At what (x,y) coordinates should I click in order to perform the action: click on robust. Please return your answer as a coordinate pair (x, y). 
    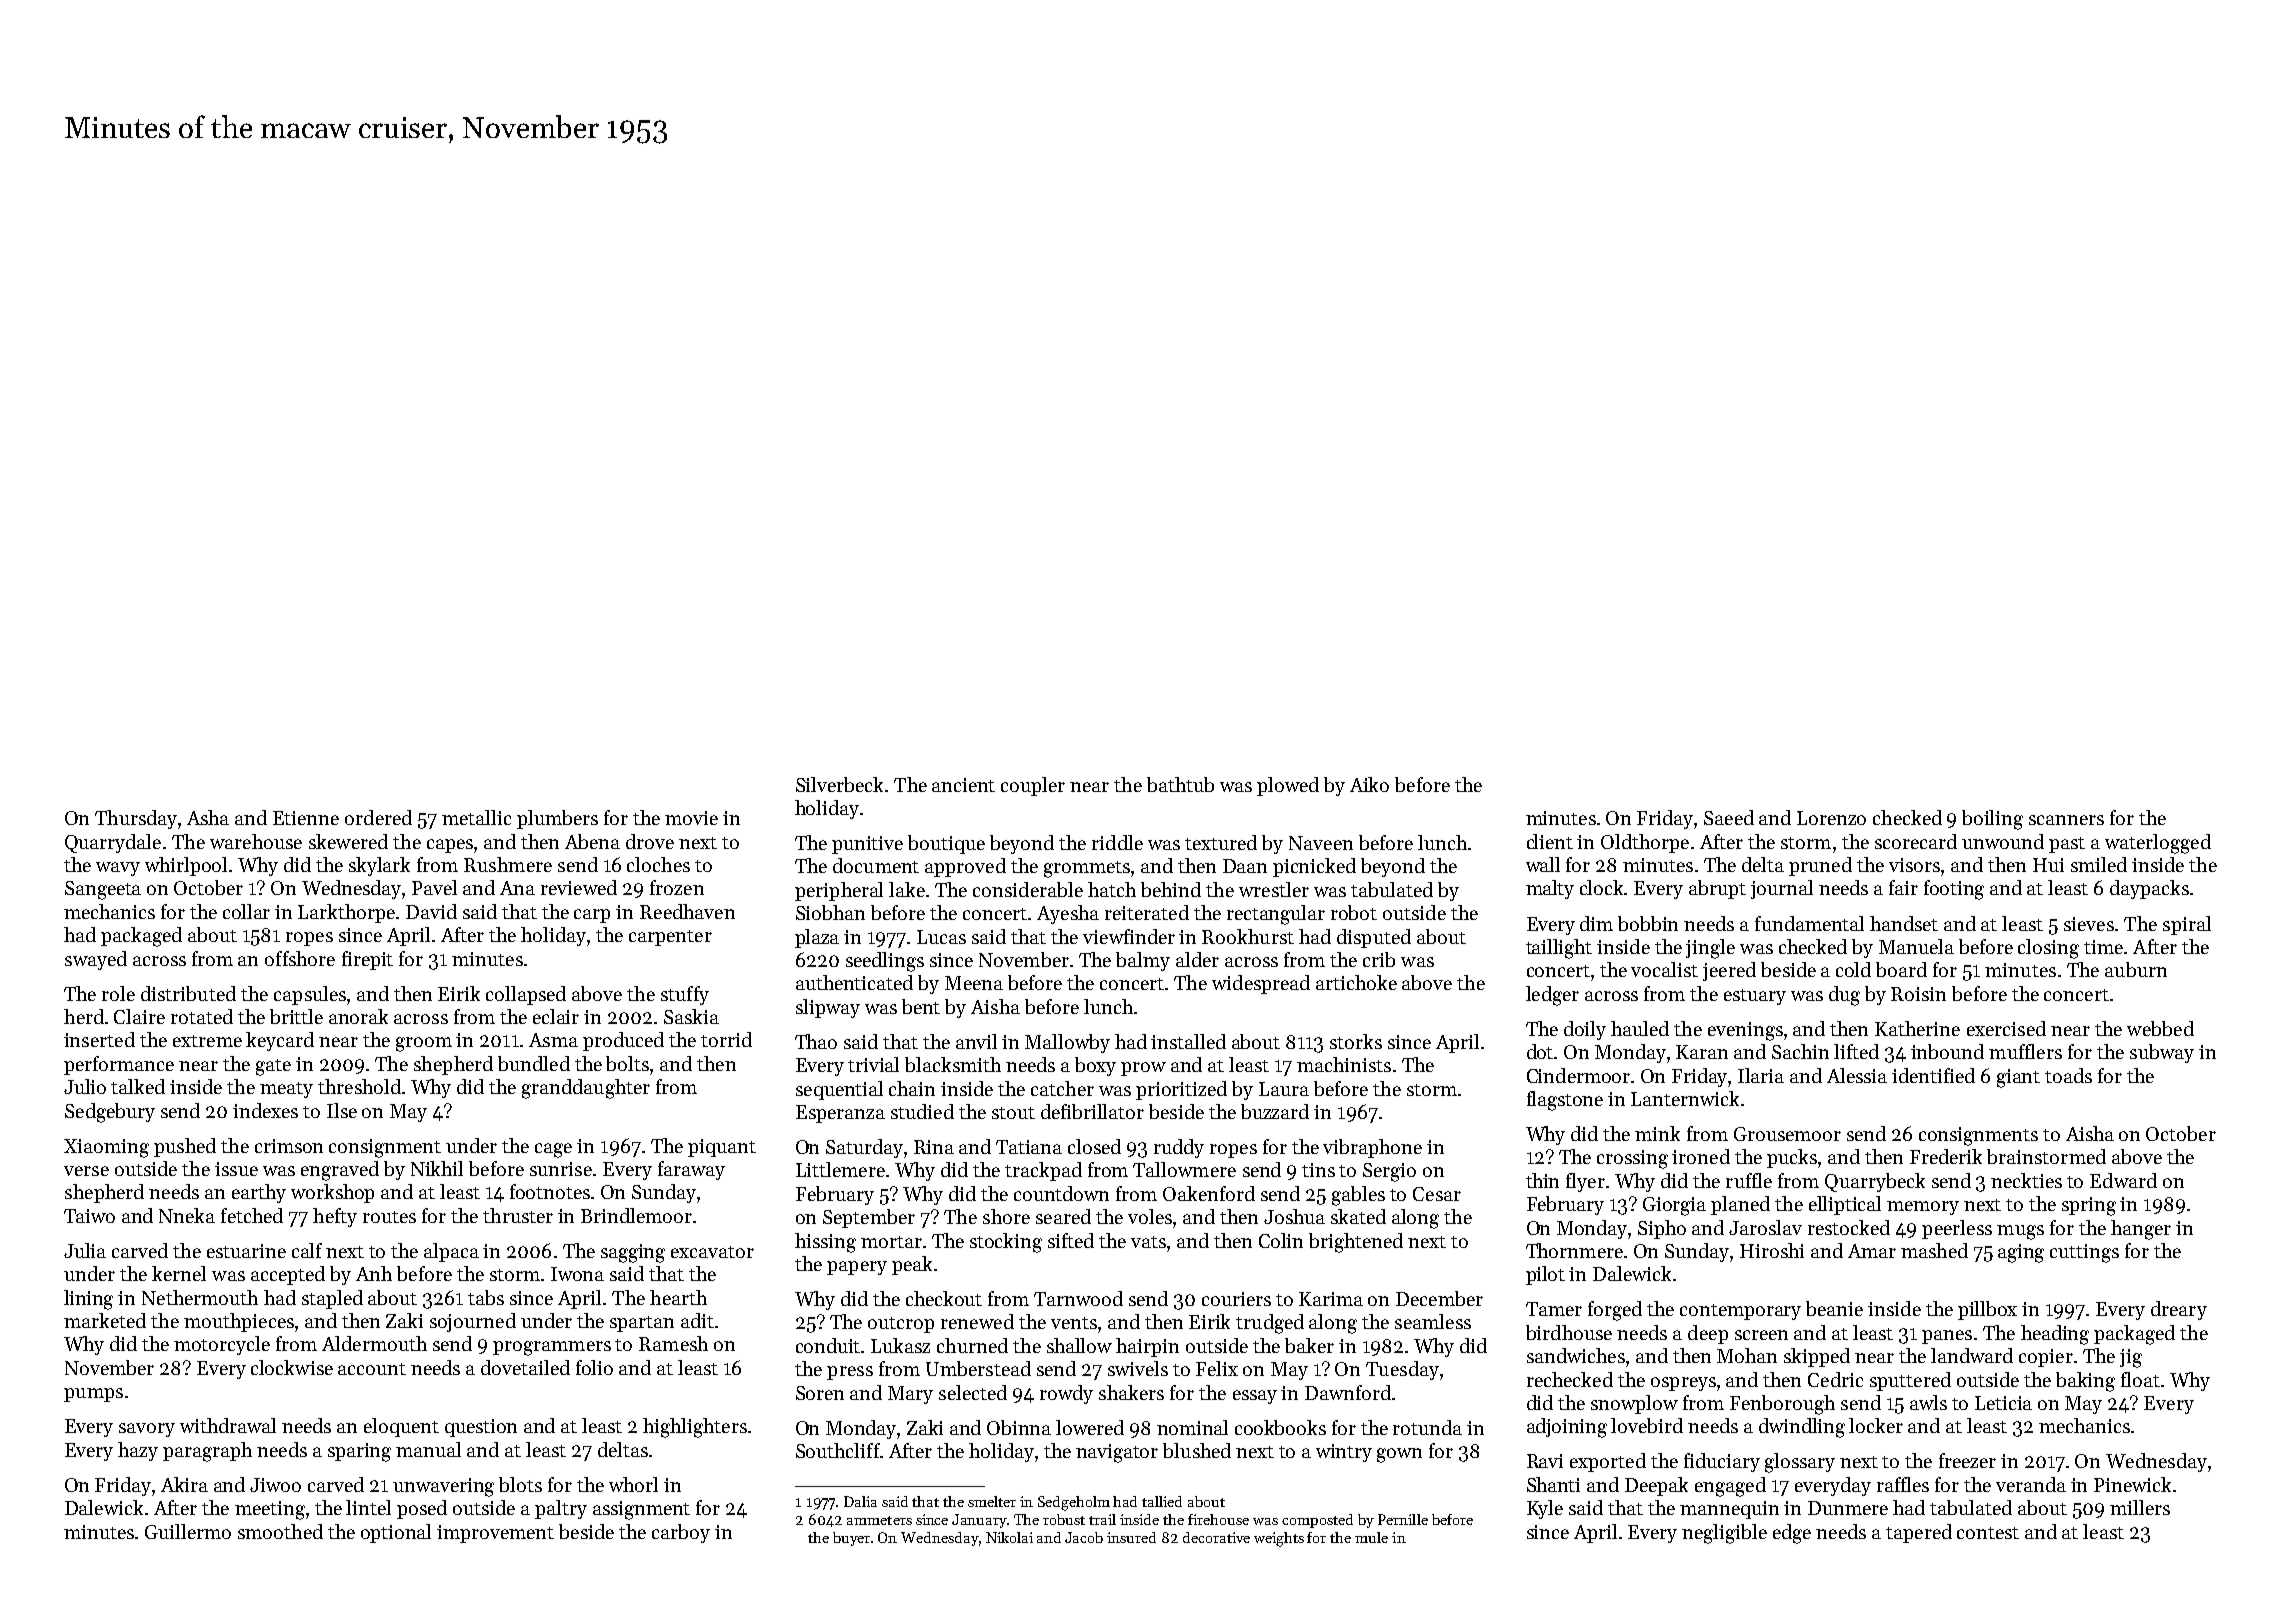
    Looking at the image, I should click on (1064, 1519).
